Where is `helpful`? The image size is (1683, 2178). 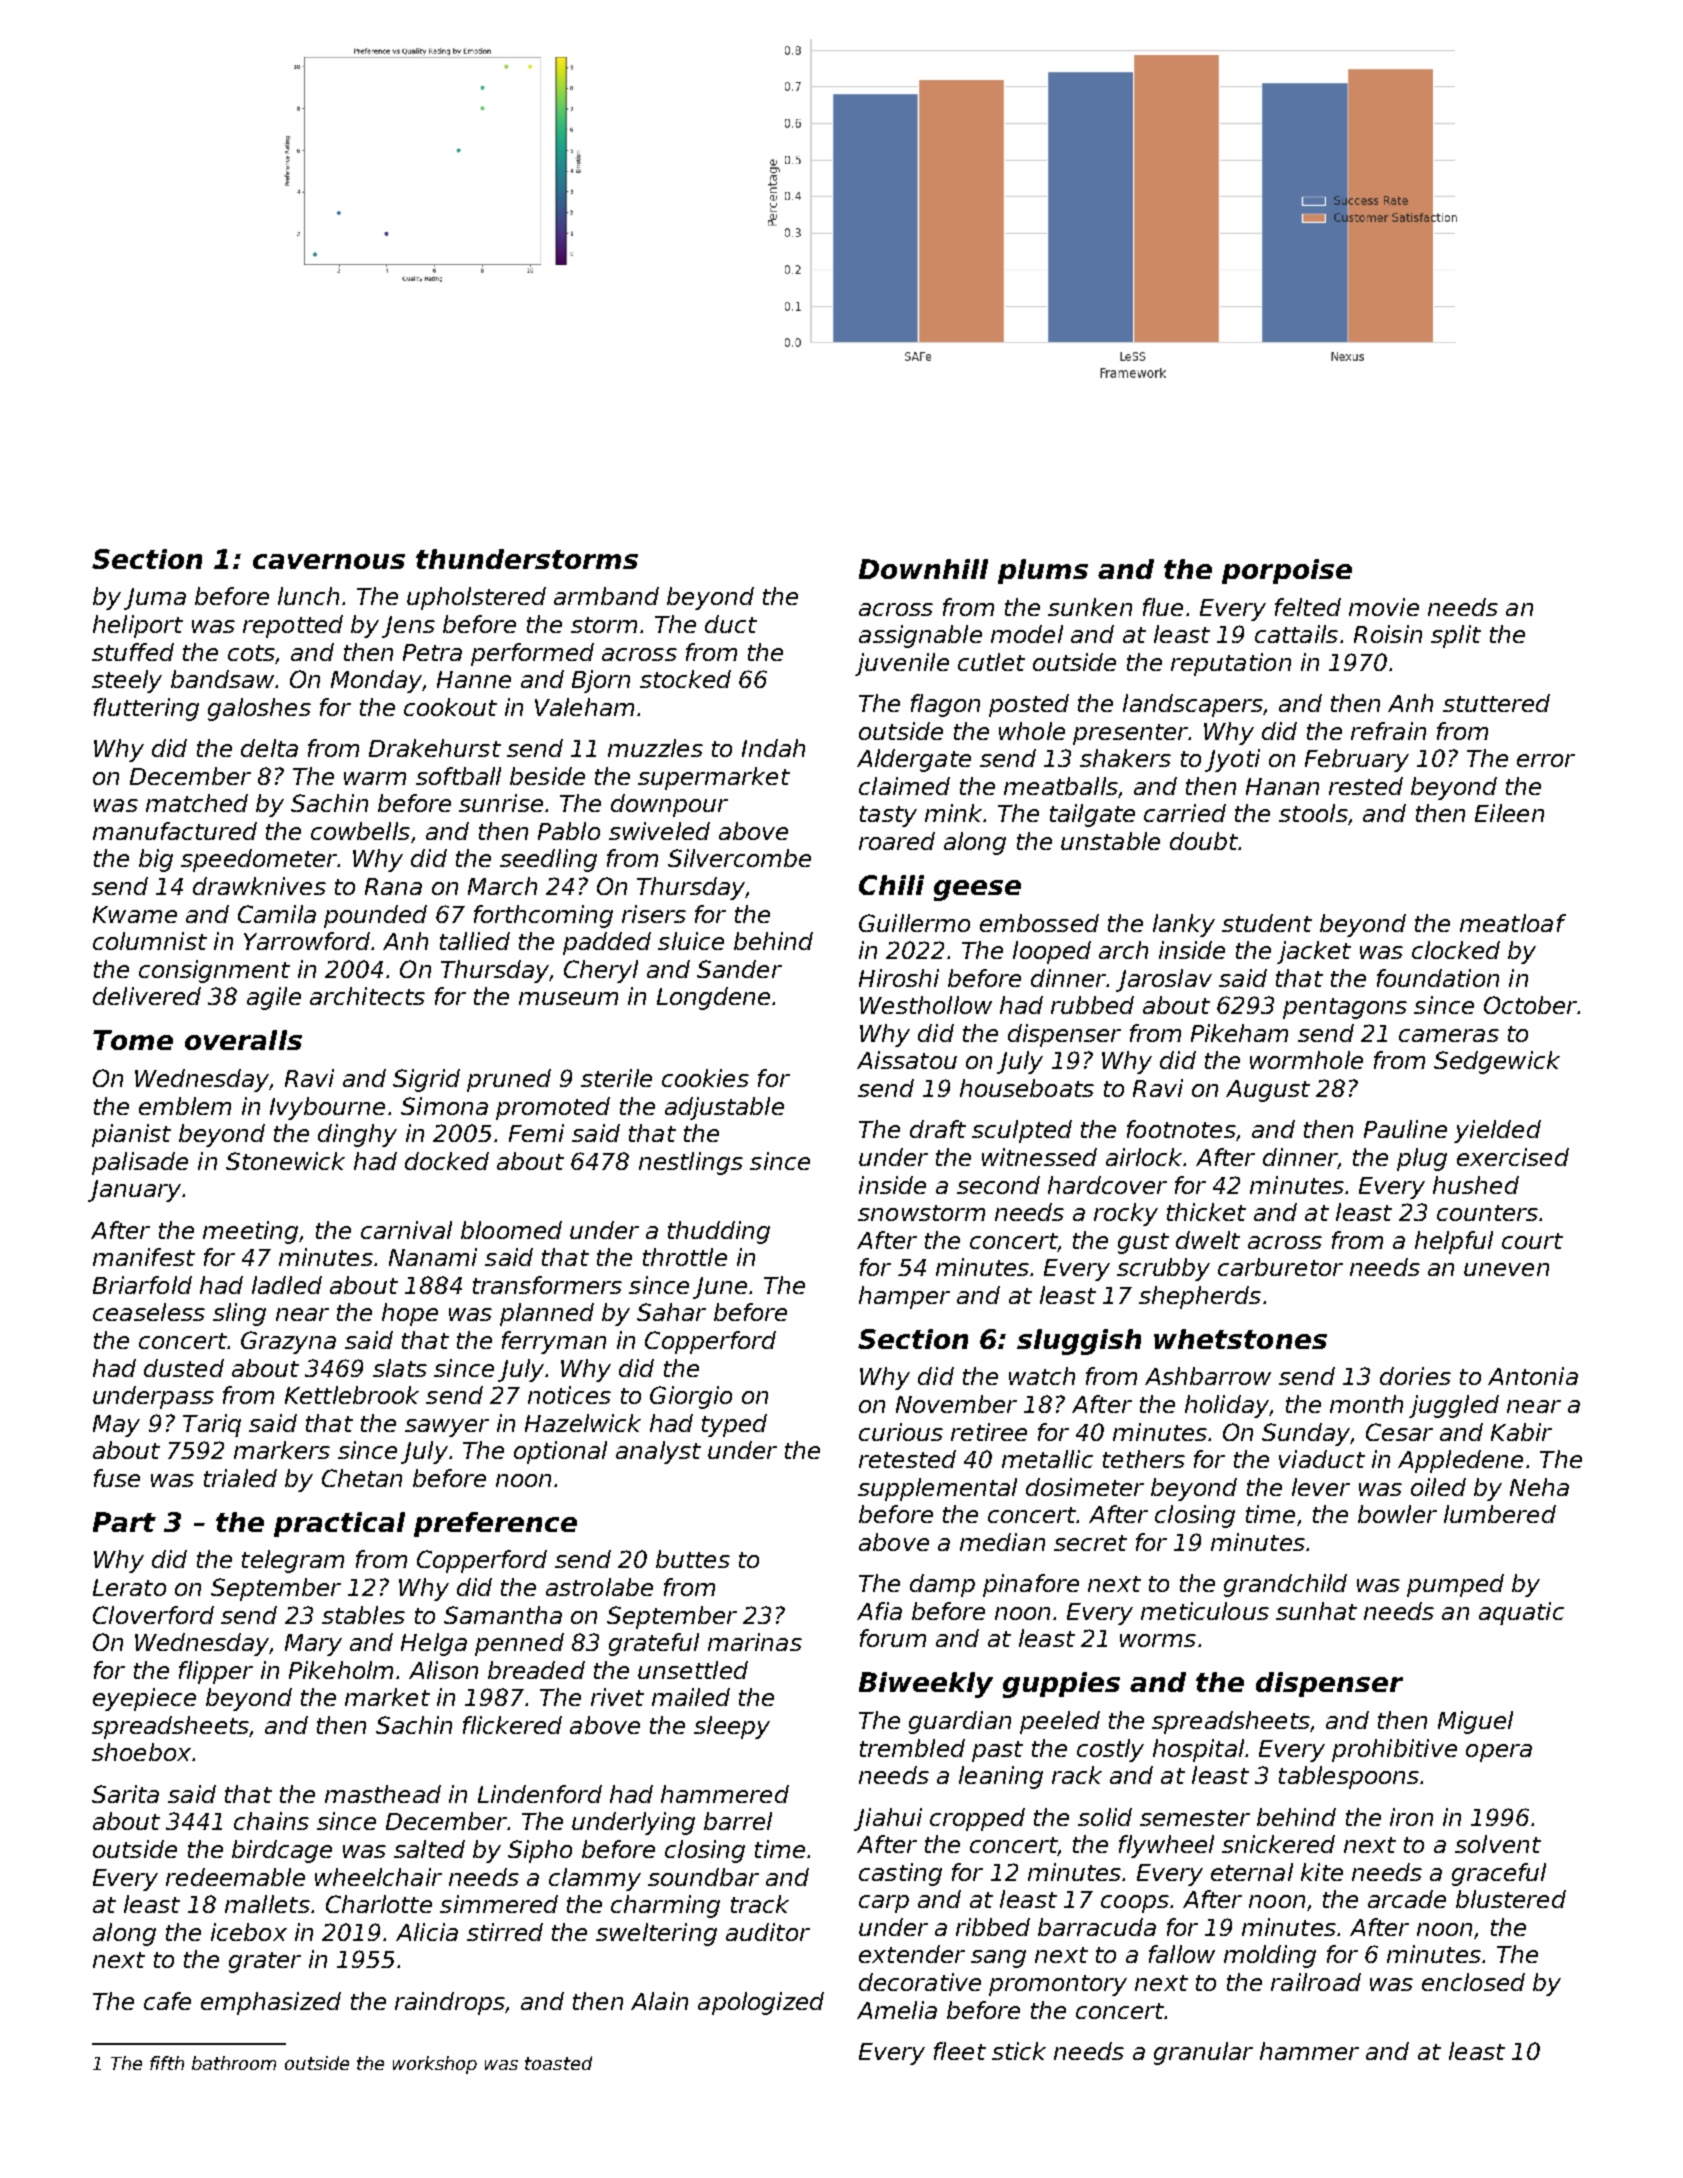
helpful is located at coordinates (1454, 1242).
